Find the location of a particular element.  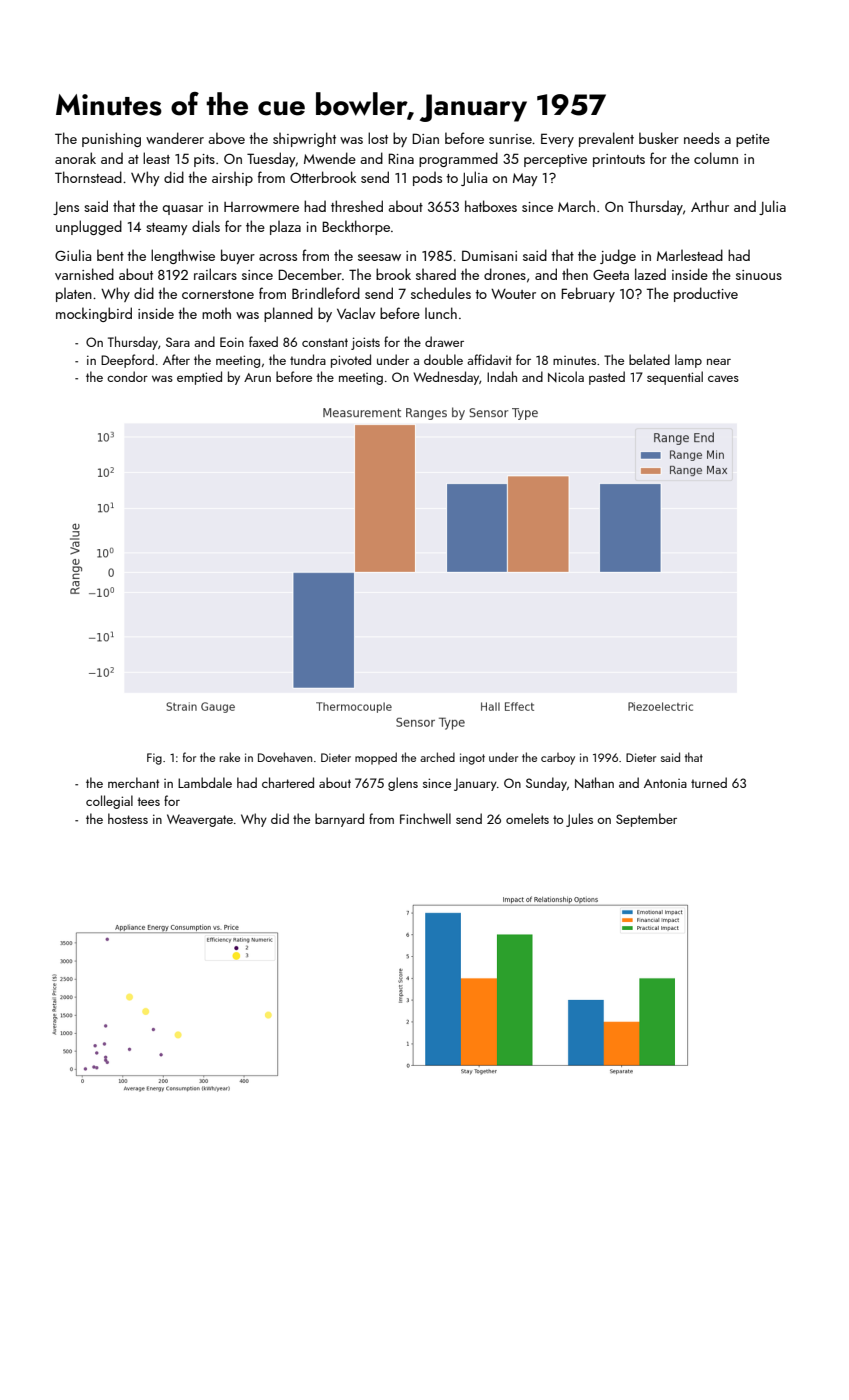

busker is located at coordinates (659, 138).
